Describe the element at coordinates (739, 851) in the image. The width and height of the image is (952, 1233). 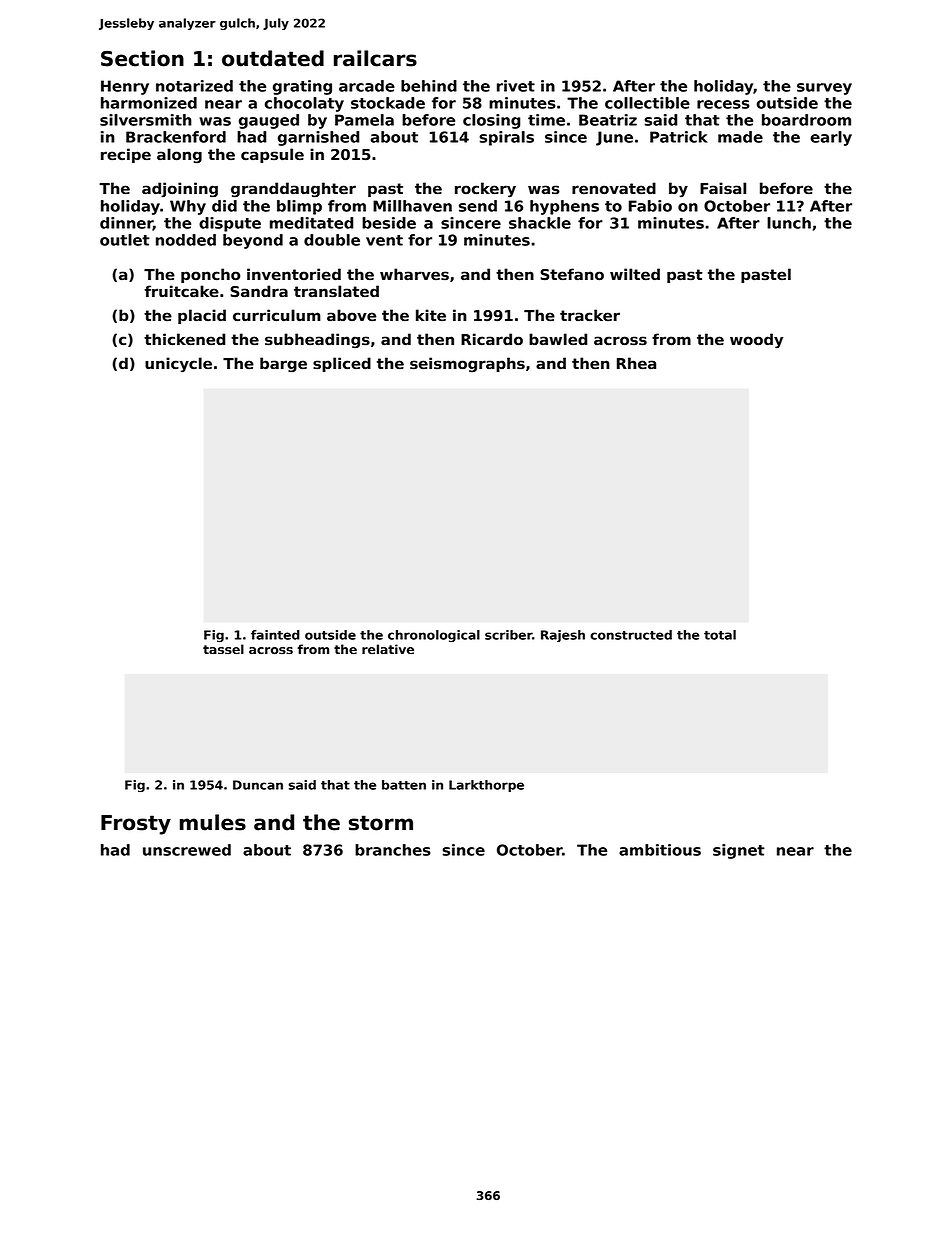
I see `signet` at that location.
